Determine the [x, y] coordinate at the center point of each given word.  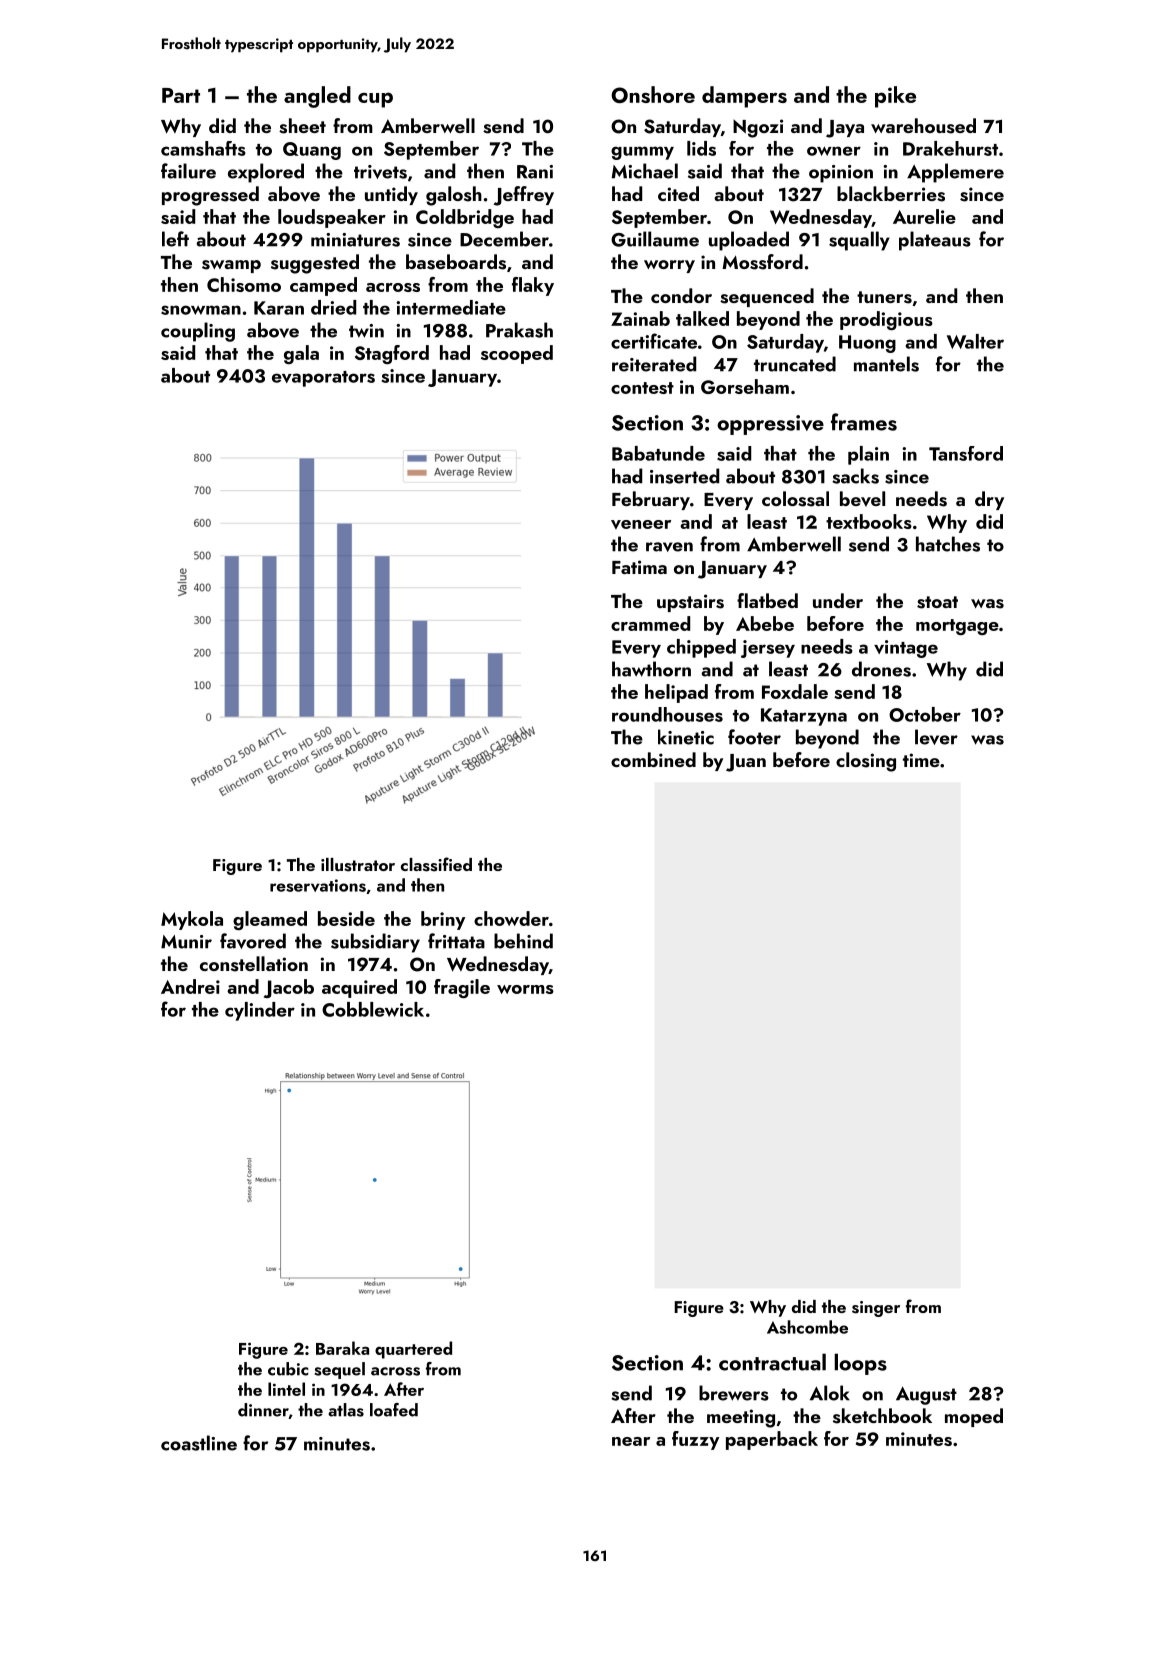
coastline [199, 1443]
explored [266, 173]
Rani [535, 172]
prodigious [886, 320]
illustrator [358, 865]
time [921, 760]
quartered [413, 1350]
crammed [650, 623]
